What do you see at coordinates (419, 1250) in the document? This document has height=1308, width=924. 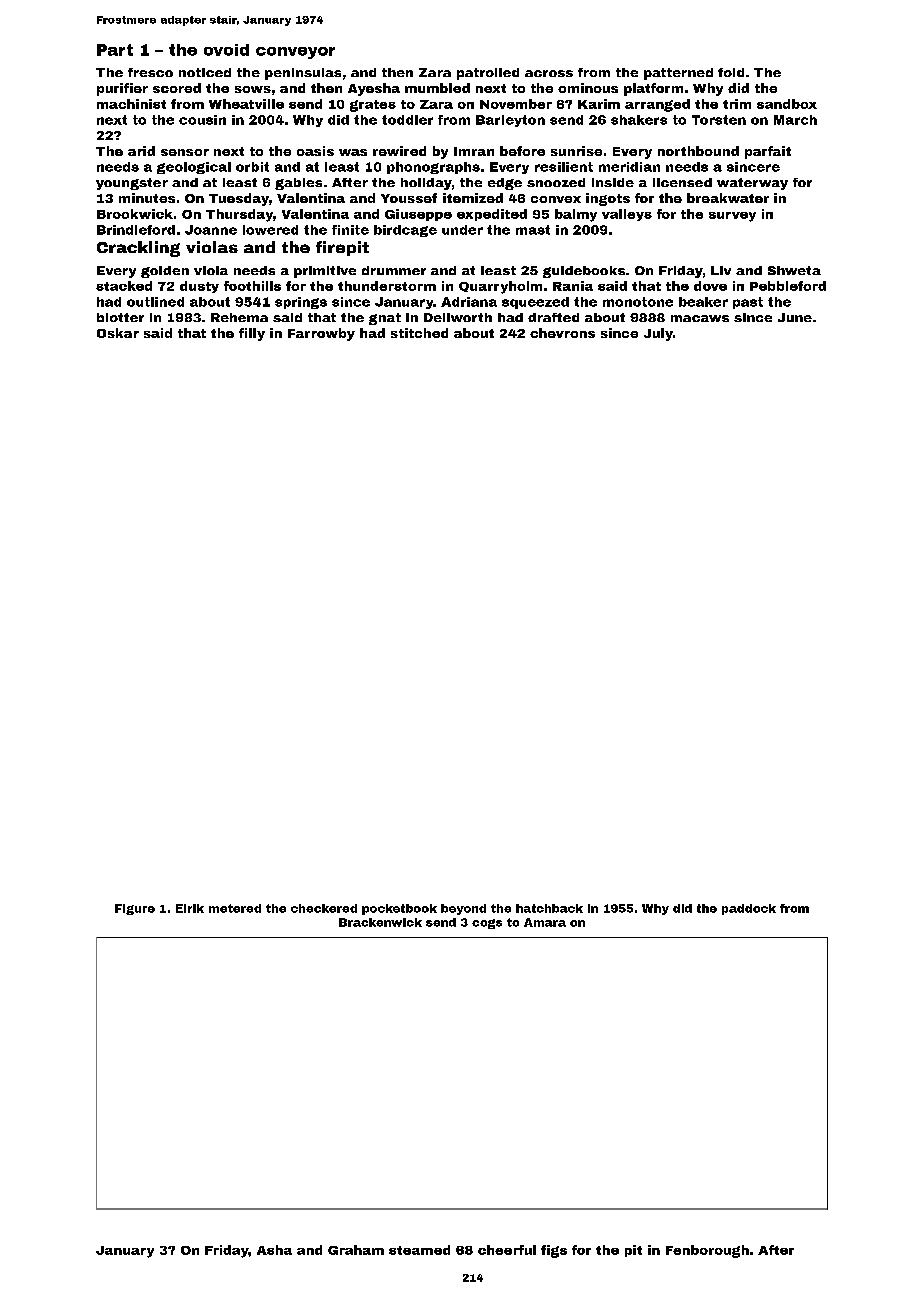 I see `steamed` at bounding box center [419, 1250].
